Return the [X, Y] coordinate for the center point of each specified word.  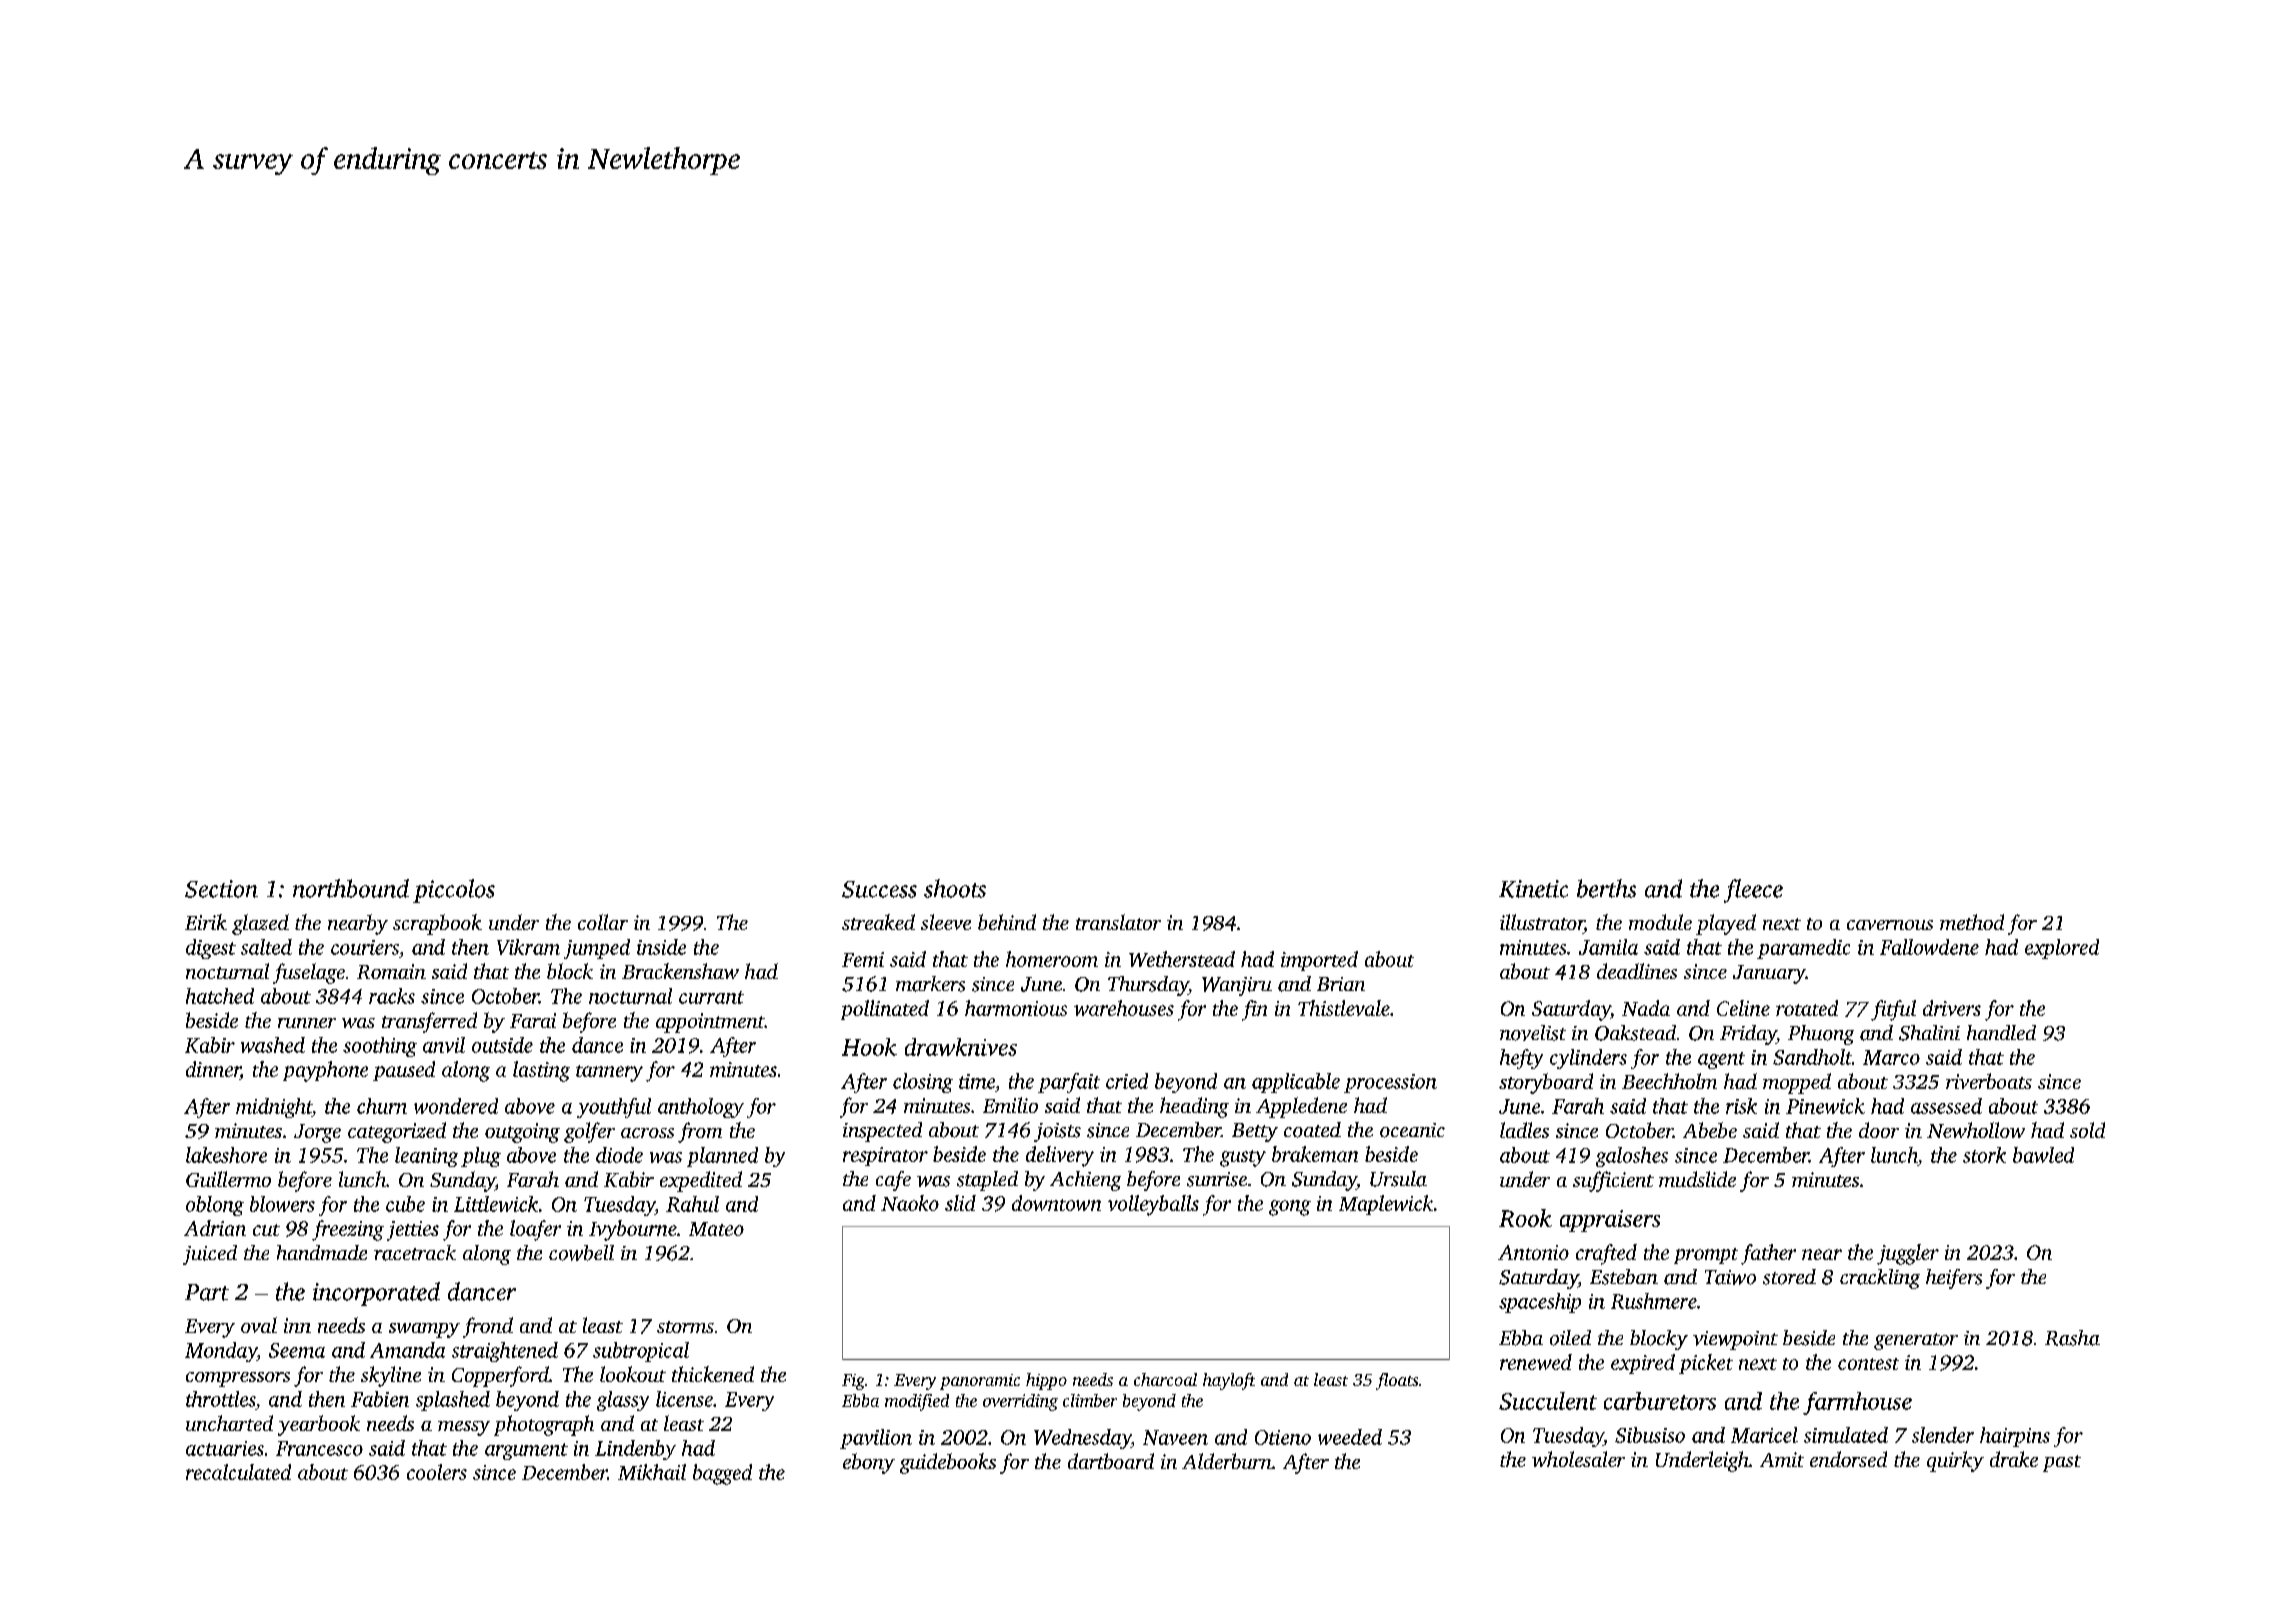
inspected [882, 1132]
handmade [322, 1252]
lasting [541, 1071]
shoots [955, 888]
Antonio [1533, 1252]
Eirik [206, 922]
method [1972, 922]
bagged [722, 1474]
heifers [1954, 1279]
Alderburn [1227, 1461]
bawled [2043, 1155]
